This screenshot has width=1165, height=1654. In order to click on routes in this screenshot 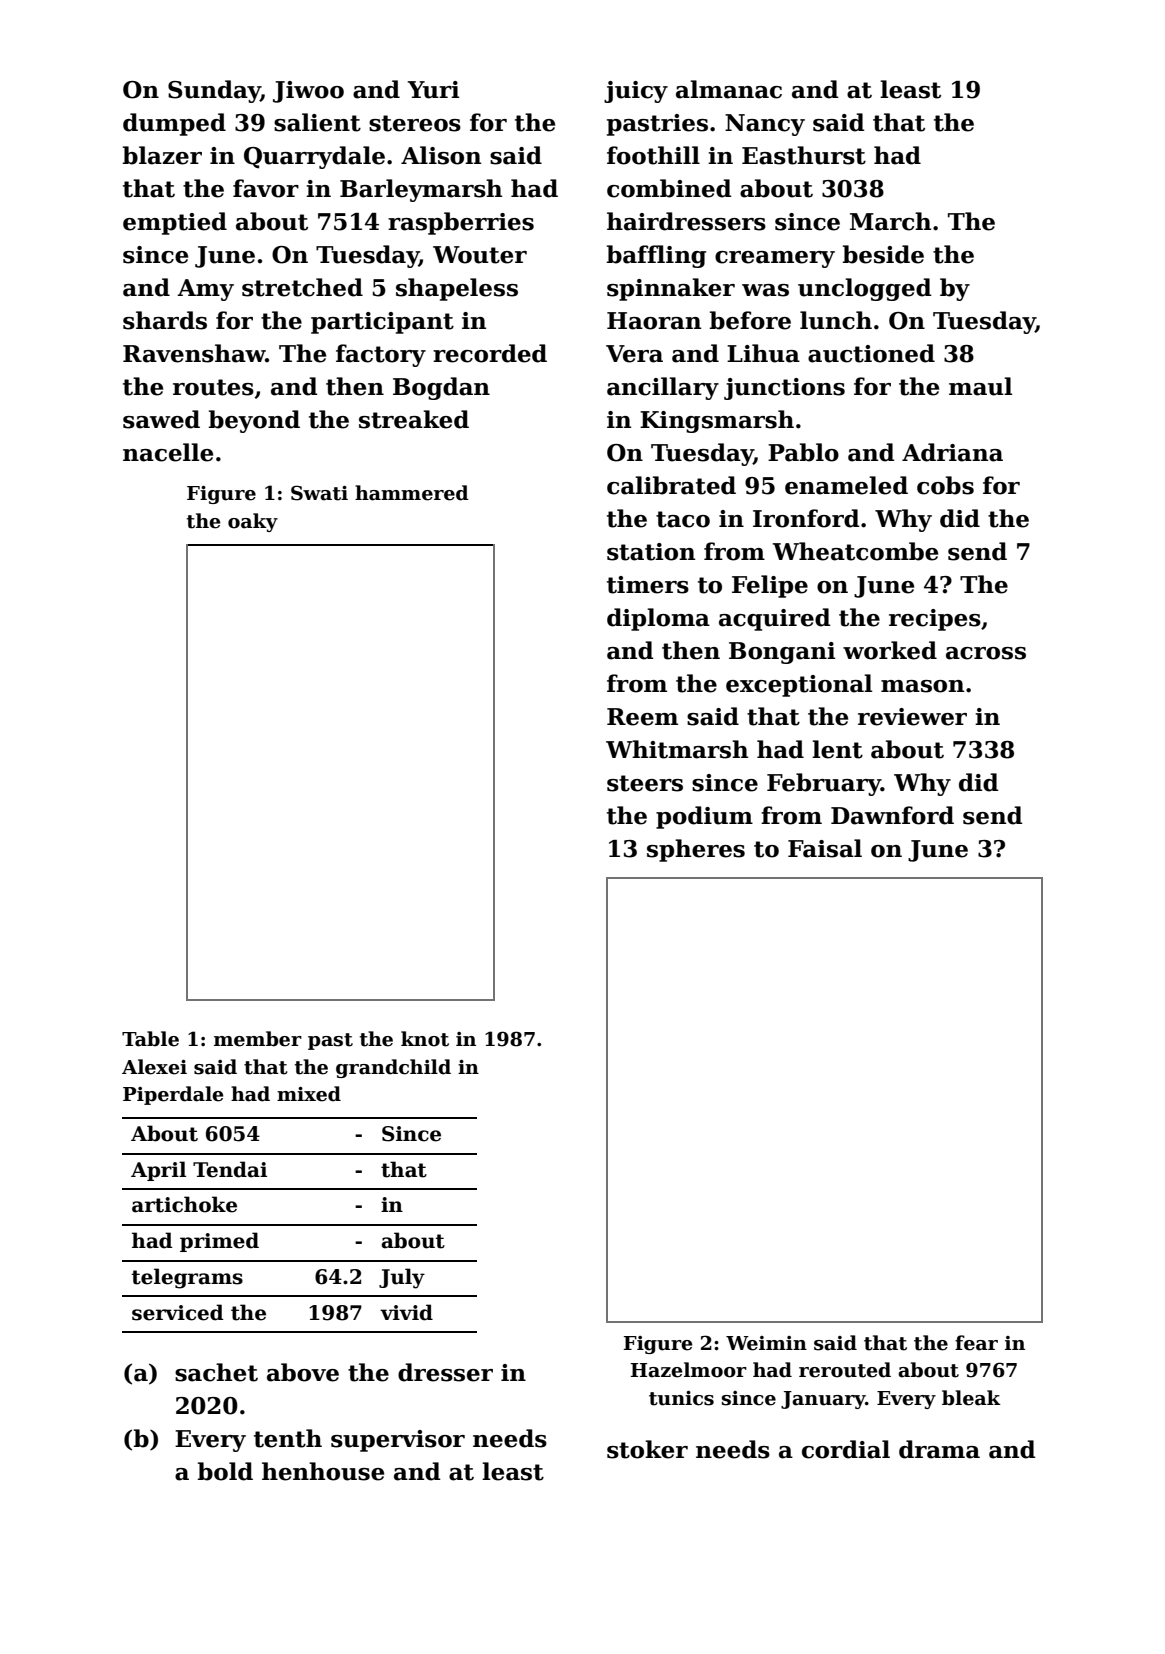, I will do `click(213, 387)`.
